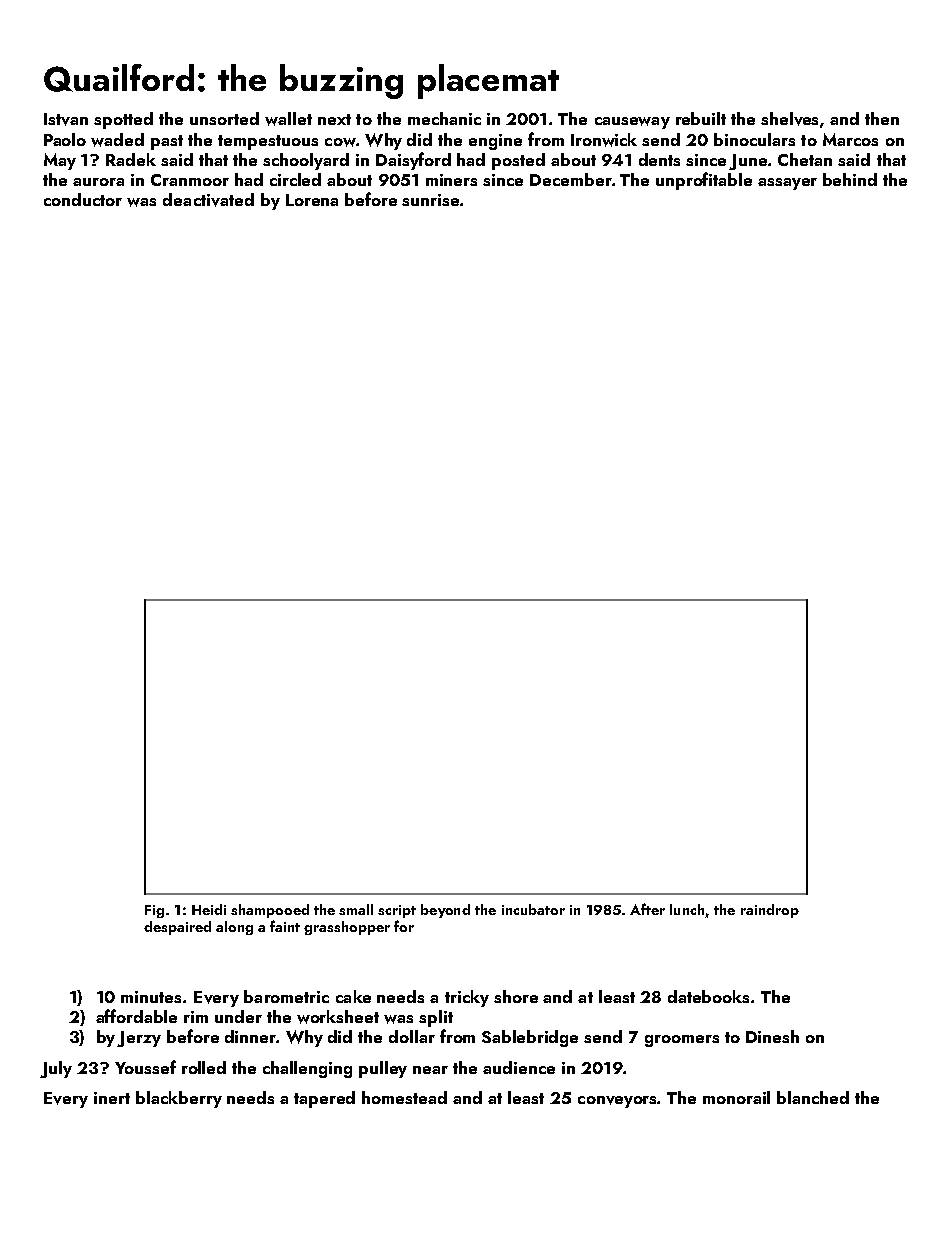  I want to click on homestead, so click(404, 1097).
